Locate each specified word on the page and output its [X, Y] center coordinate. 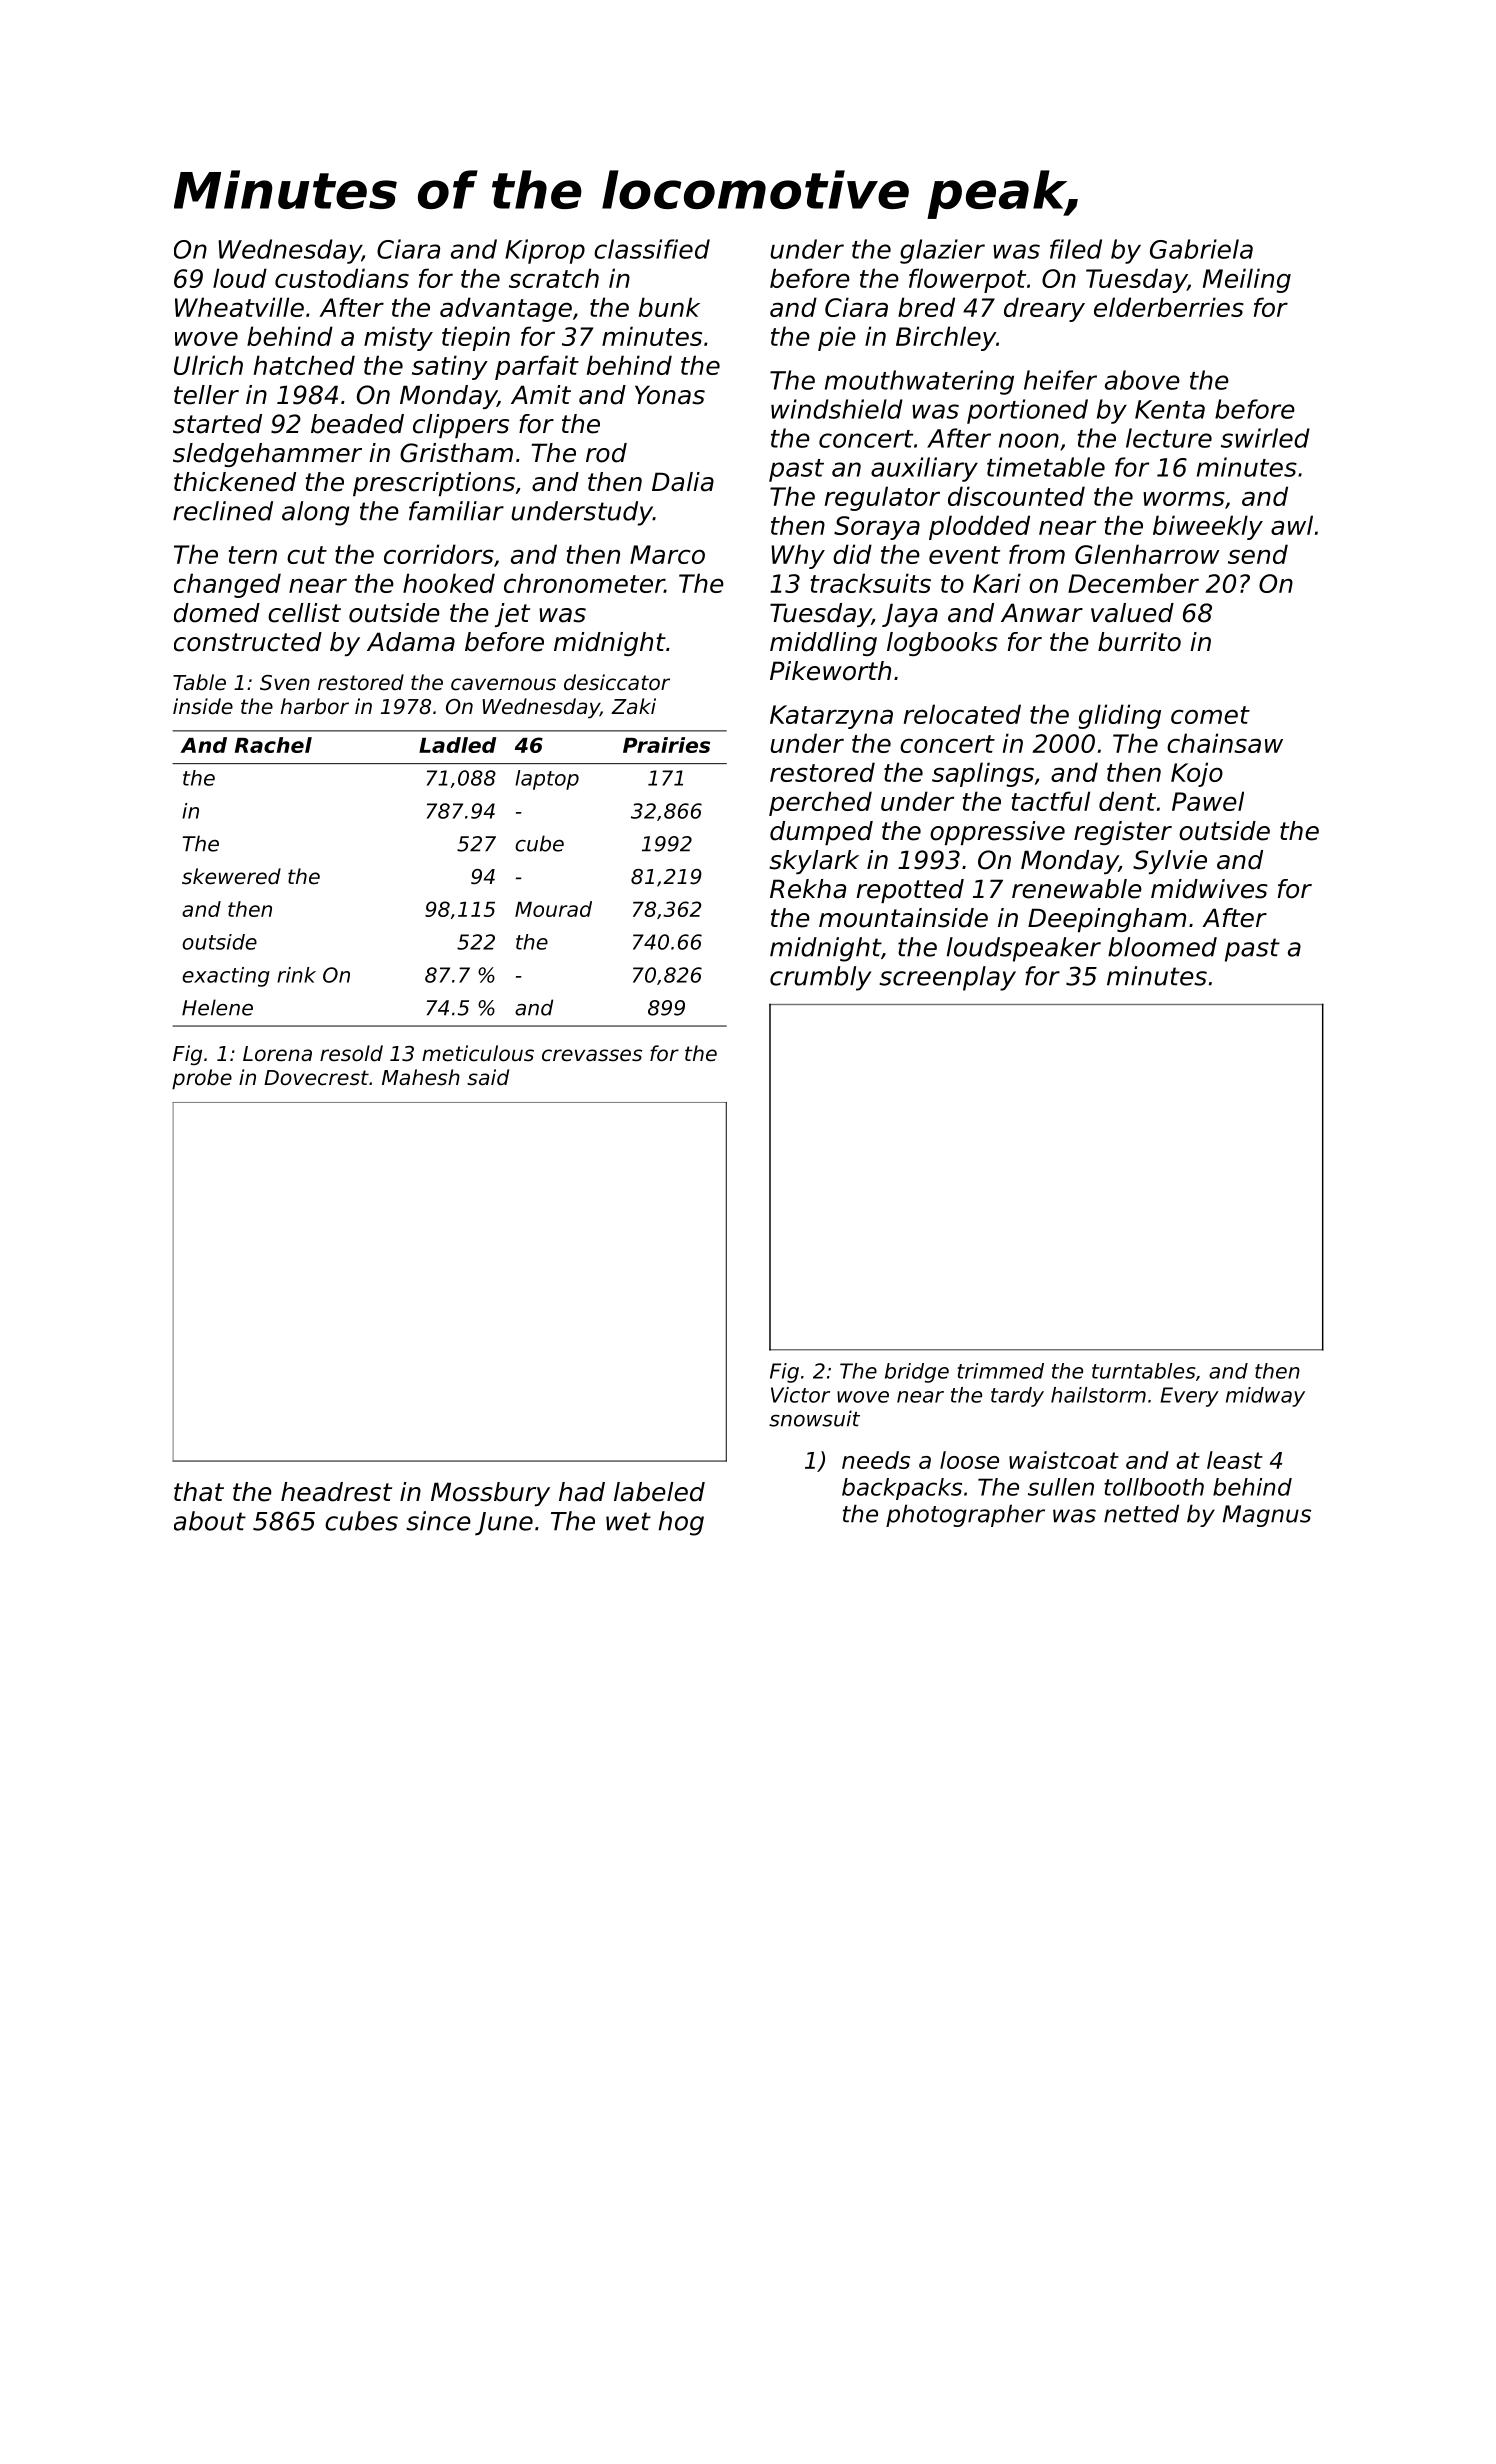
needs [876, 1460]
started [217, 424]
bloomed [1162, 947]
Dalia [683, 482]
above [1142, 380]
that [199, 1492]
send [1258, 554]
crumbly [820, 978]
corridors [439, 554]
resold [351, 1053]
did [852, 554]
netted [1141, 1513]
